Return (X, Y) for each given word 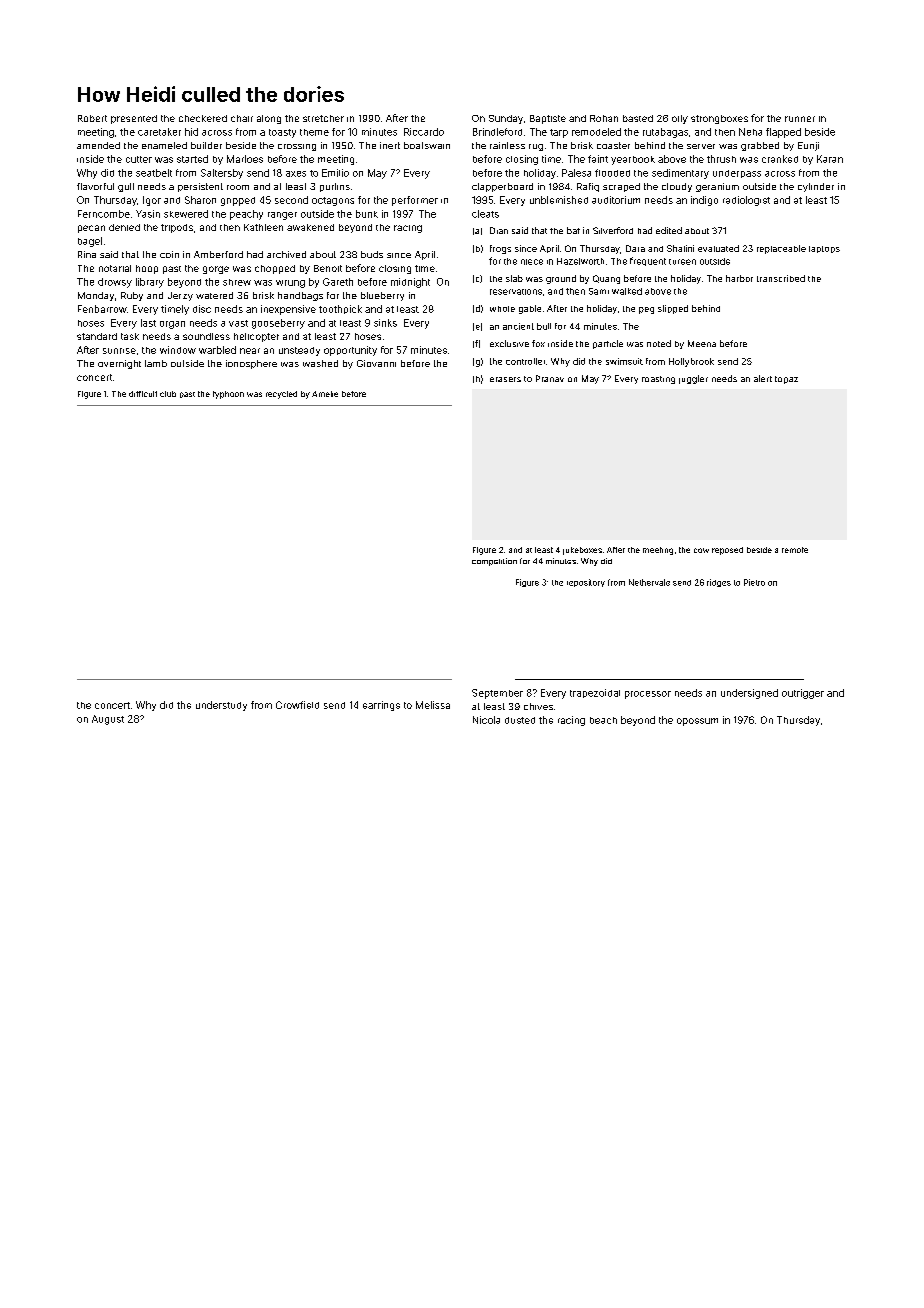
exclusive (509, 343)
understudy (221, 706)
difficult (143, 394)
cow (701, 550)
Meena (702, 343)
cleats (485, 214)
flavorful (95, 186)
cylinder (816, 187)
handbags (300, 296)
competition (494, 562)
